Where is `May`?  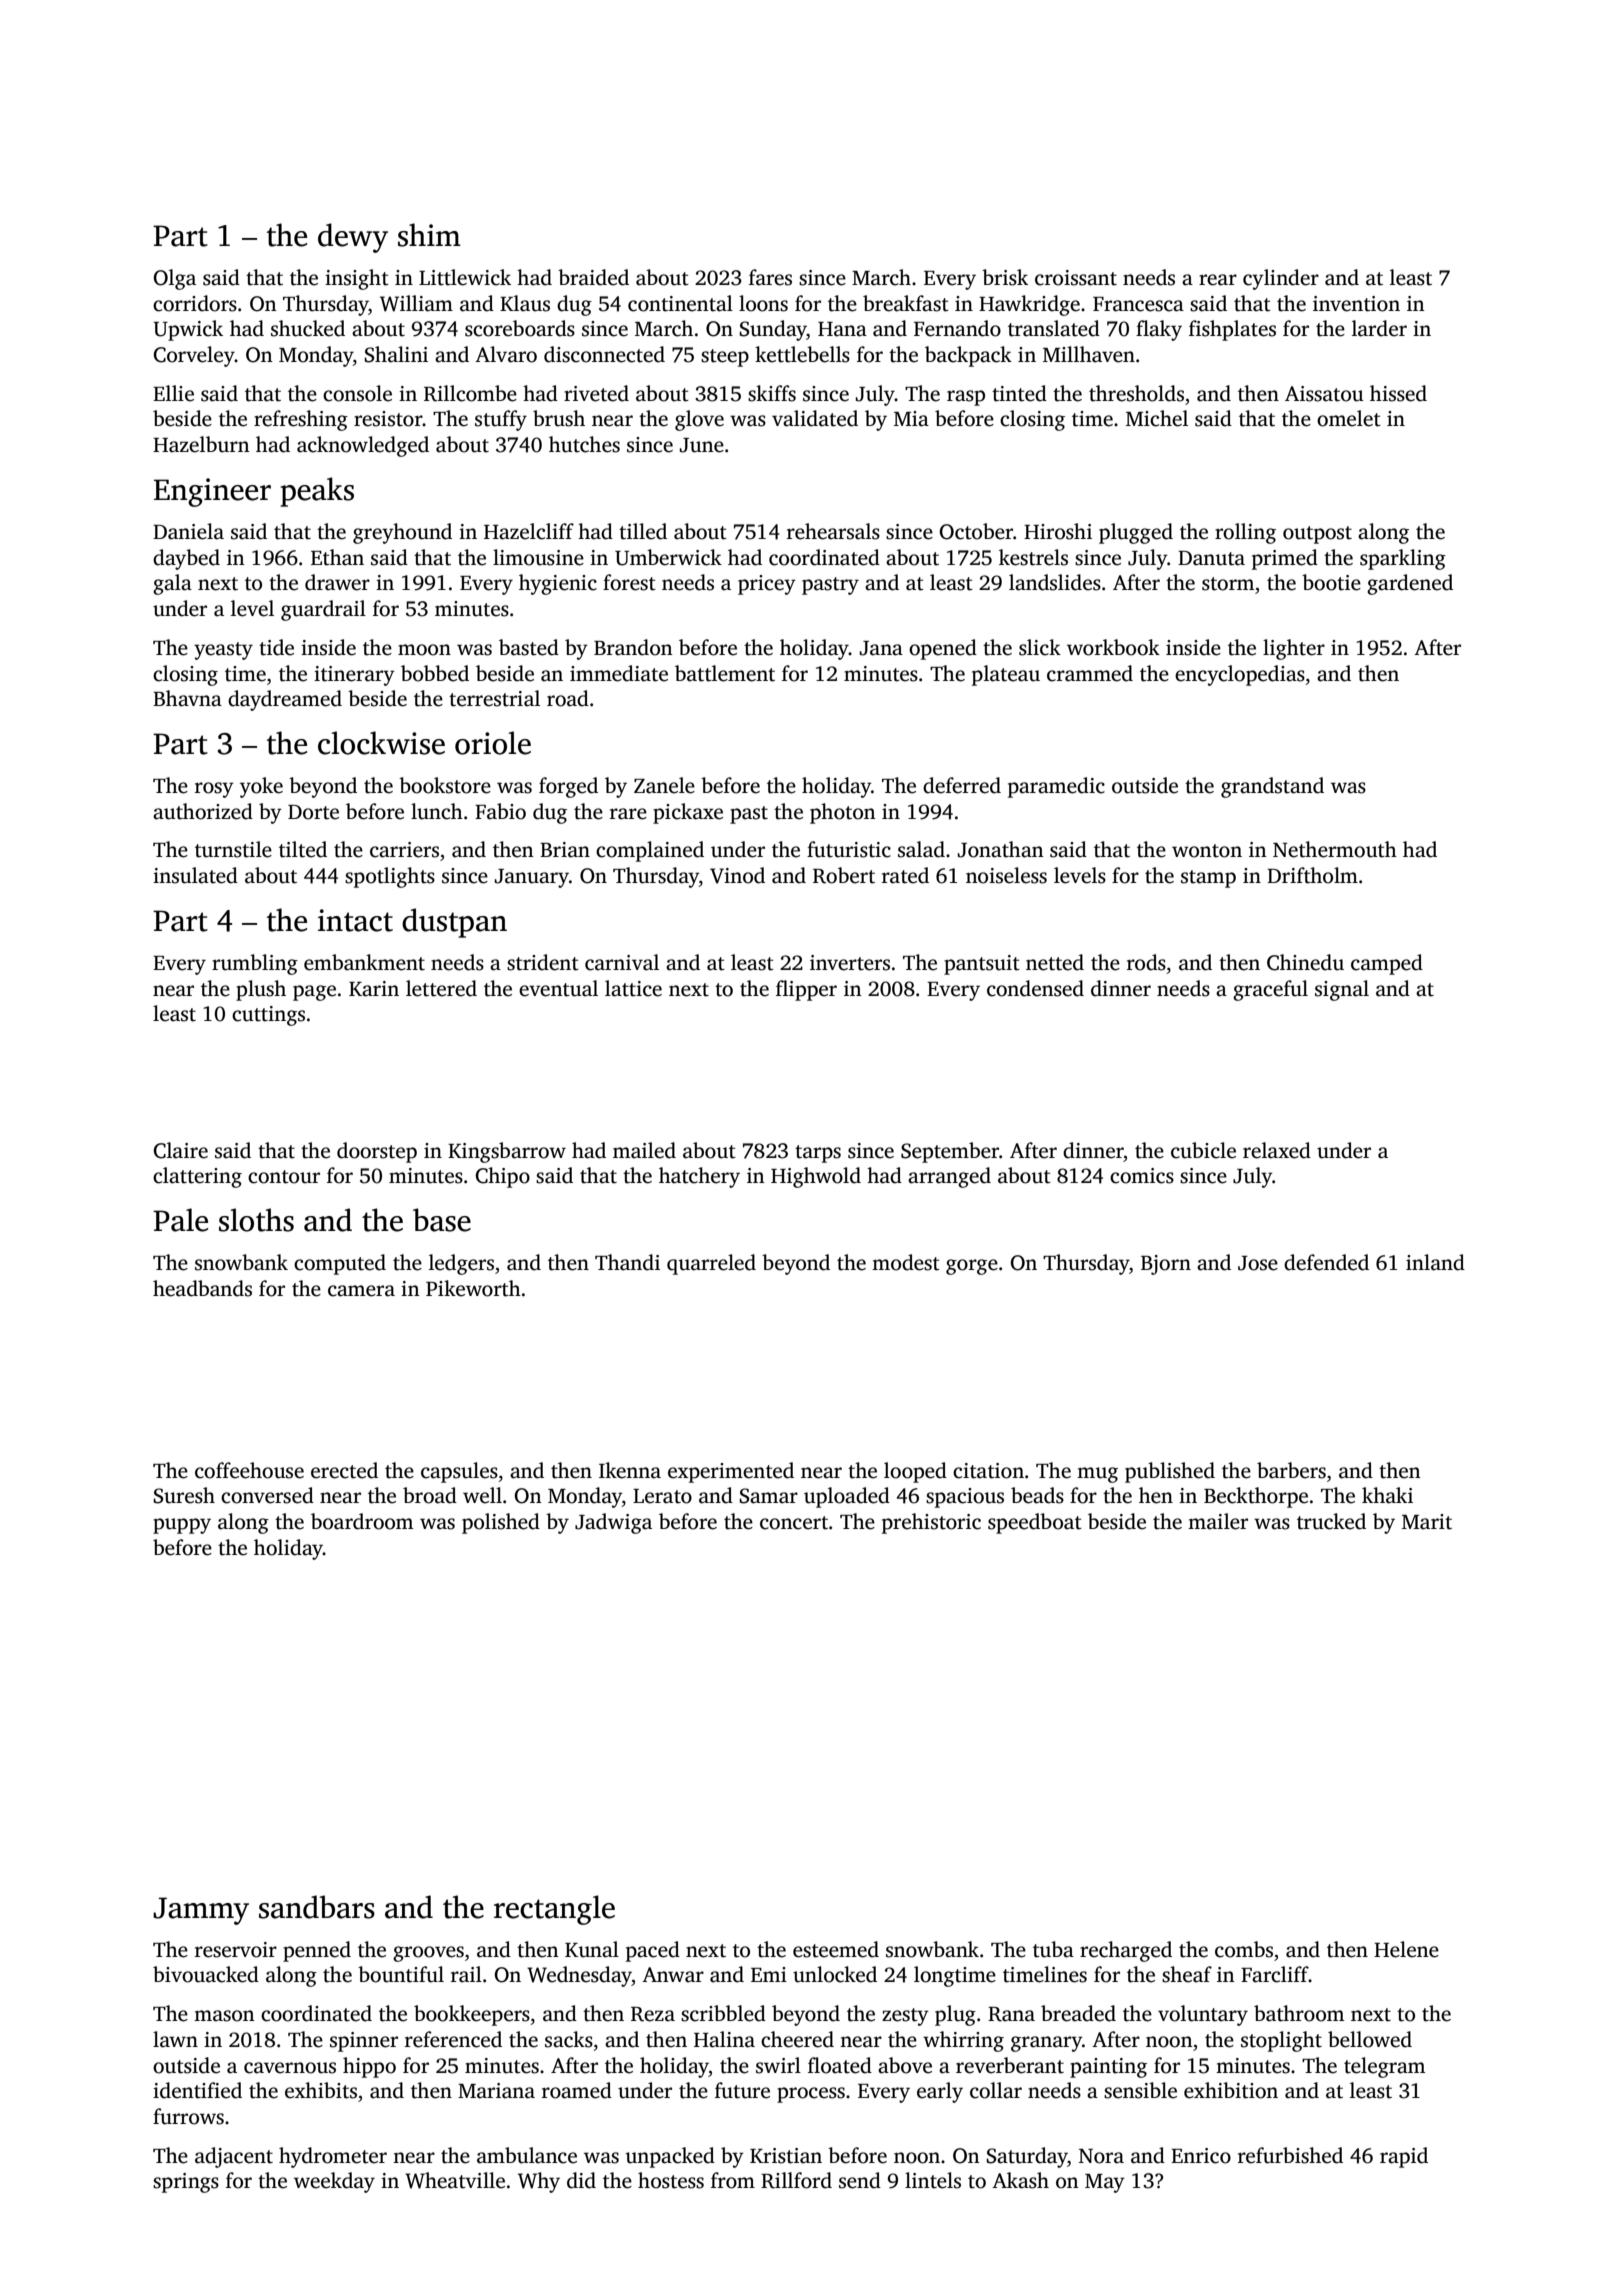
May is located at coordinates (1105, 2183).
